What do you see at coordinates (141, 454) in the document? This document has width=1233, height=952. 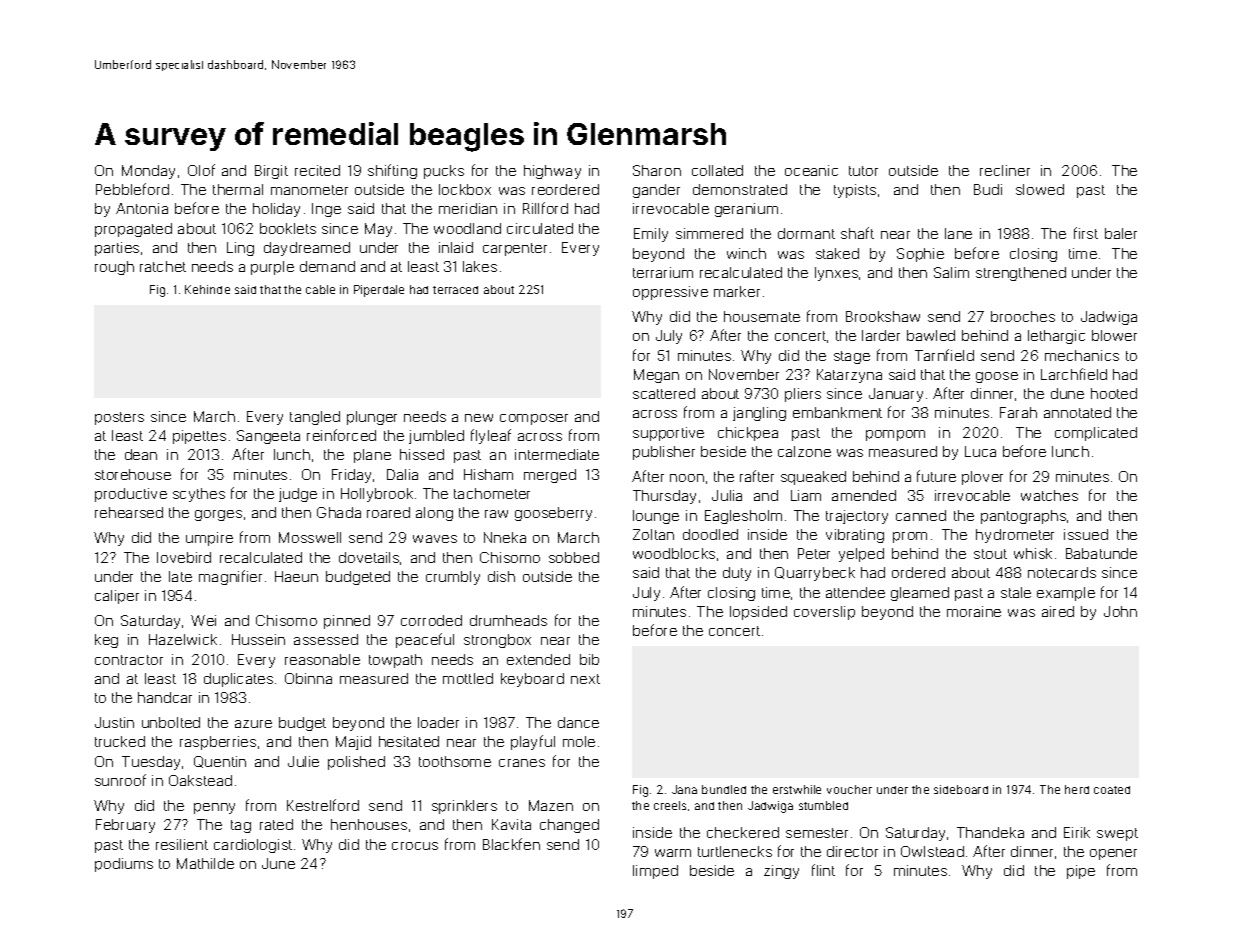 I see `dean` at bounding box center [141, 454].
